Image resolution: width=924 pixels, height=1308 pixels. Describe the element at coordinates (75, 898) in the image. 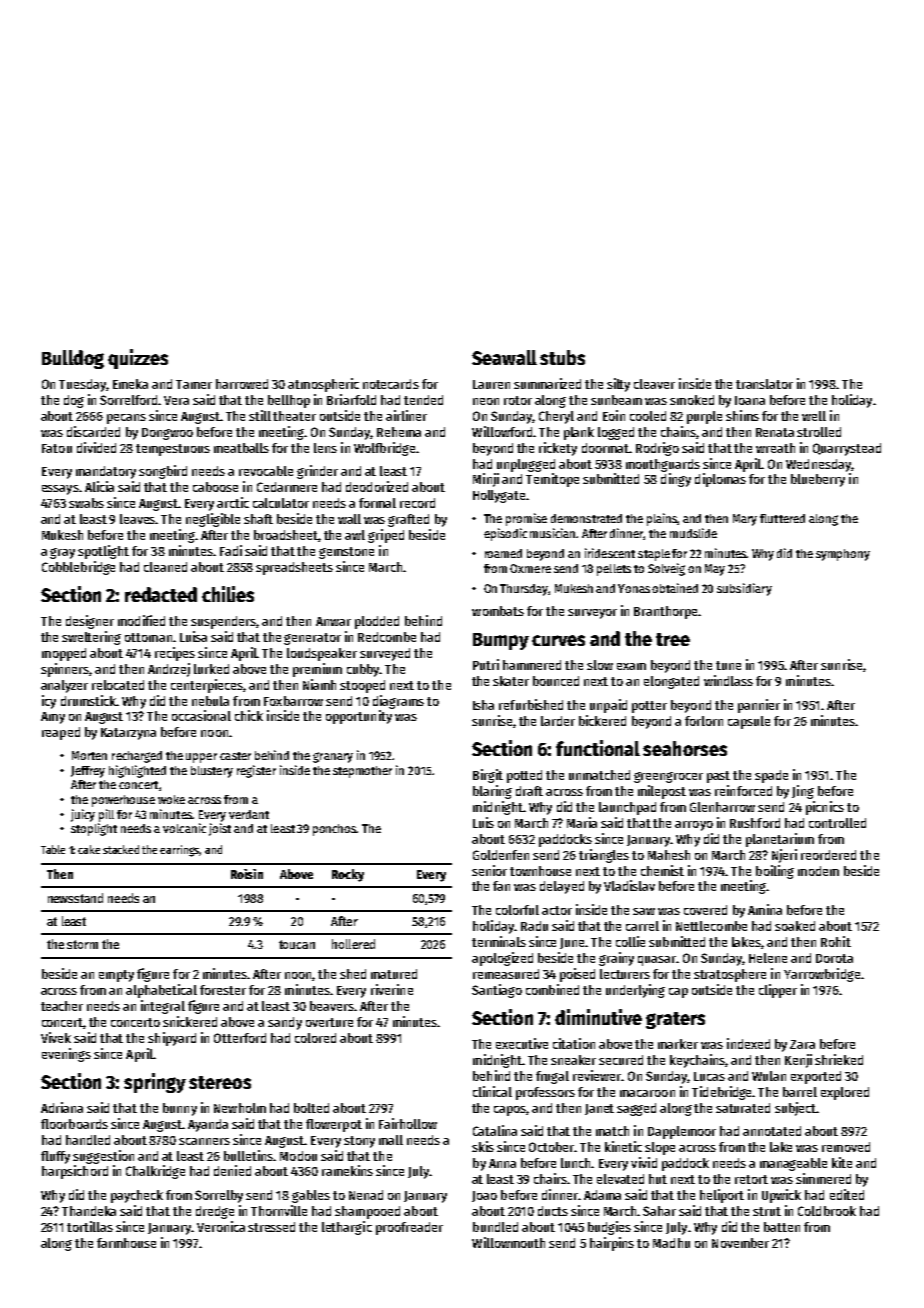

I see `newsstand` at that location.
